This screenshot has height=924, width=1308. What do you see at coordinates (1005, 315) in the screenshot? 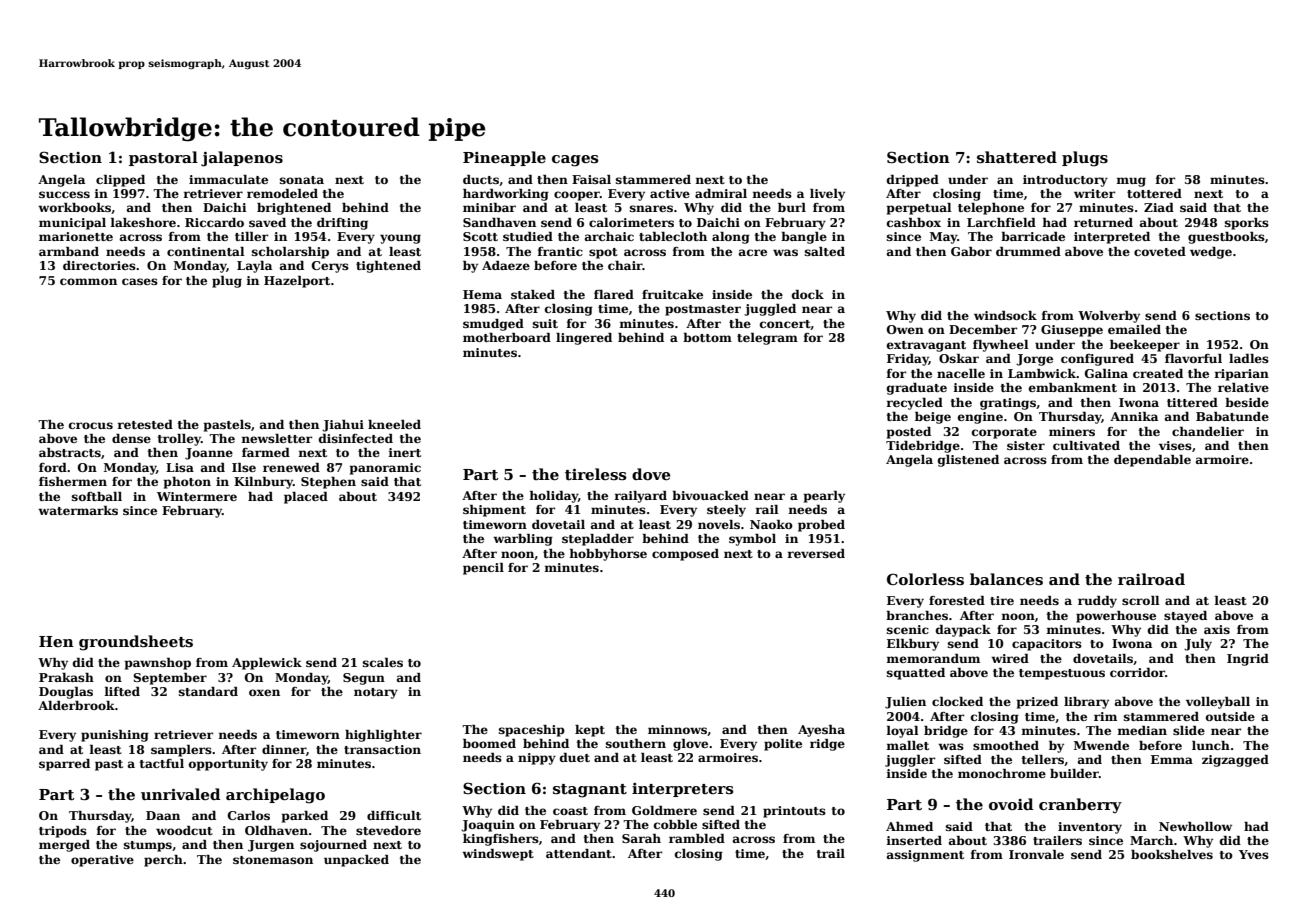
I see `windsock` at bounding box center [1005, 315].
